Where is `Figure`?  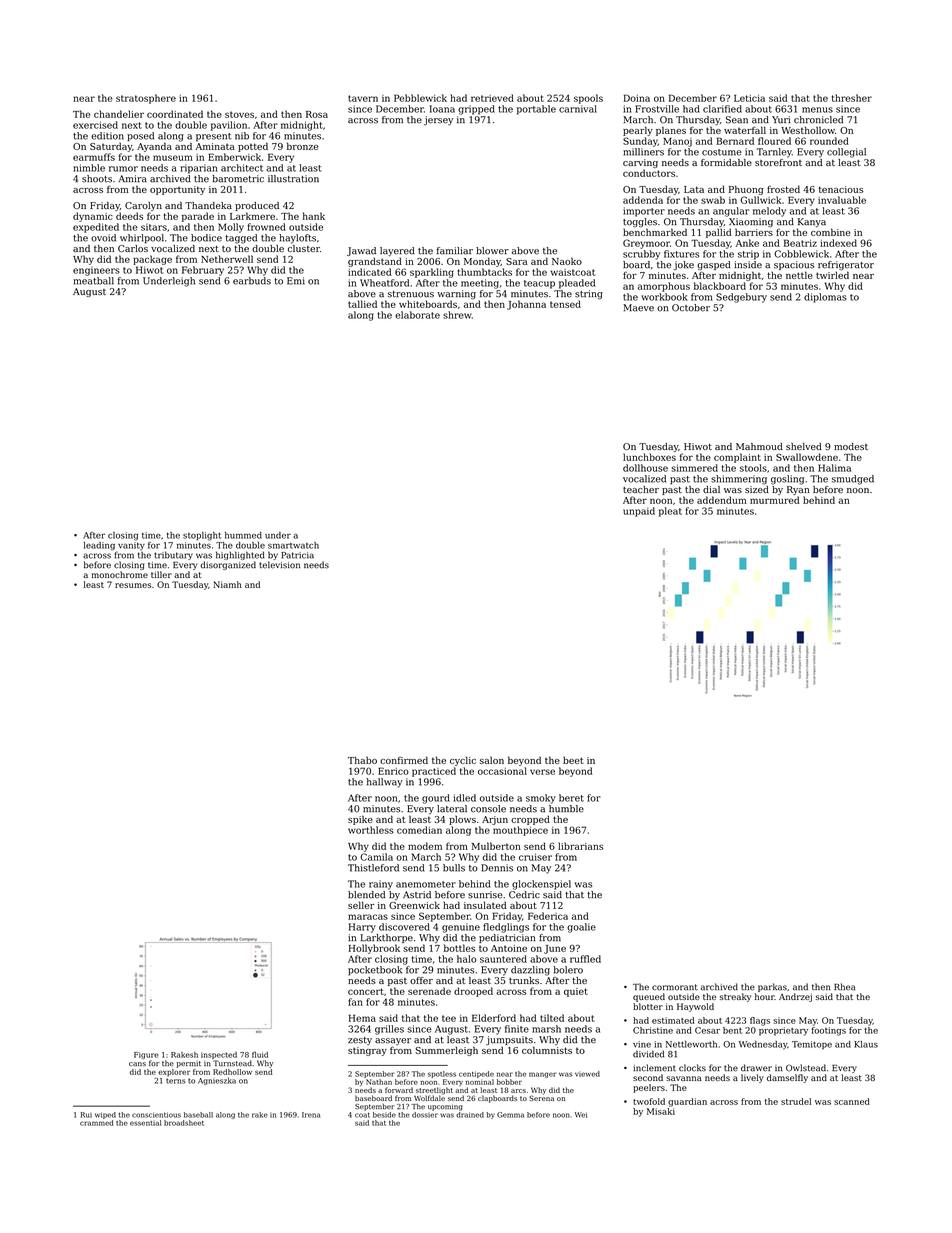
Figure is located at coordinates (146, 1055).
